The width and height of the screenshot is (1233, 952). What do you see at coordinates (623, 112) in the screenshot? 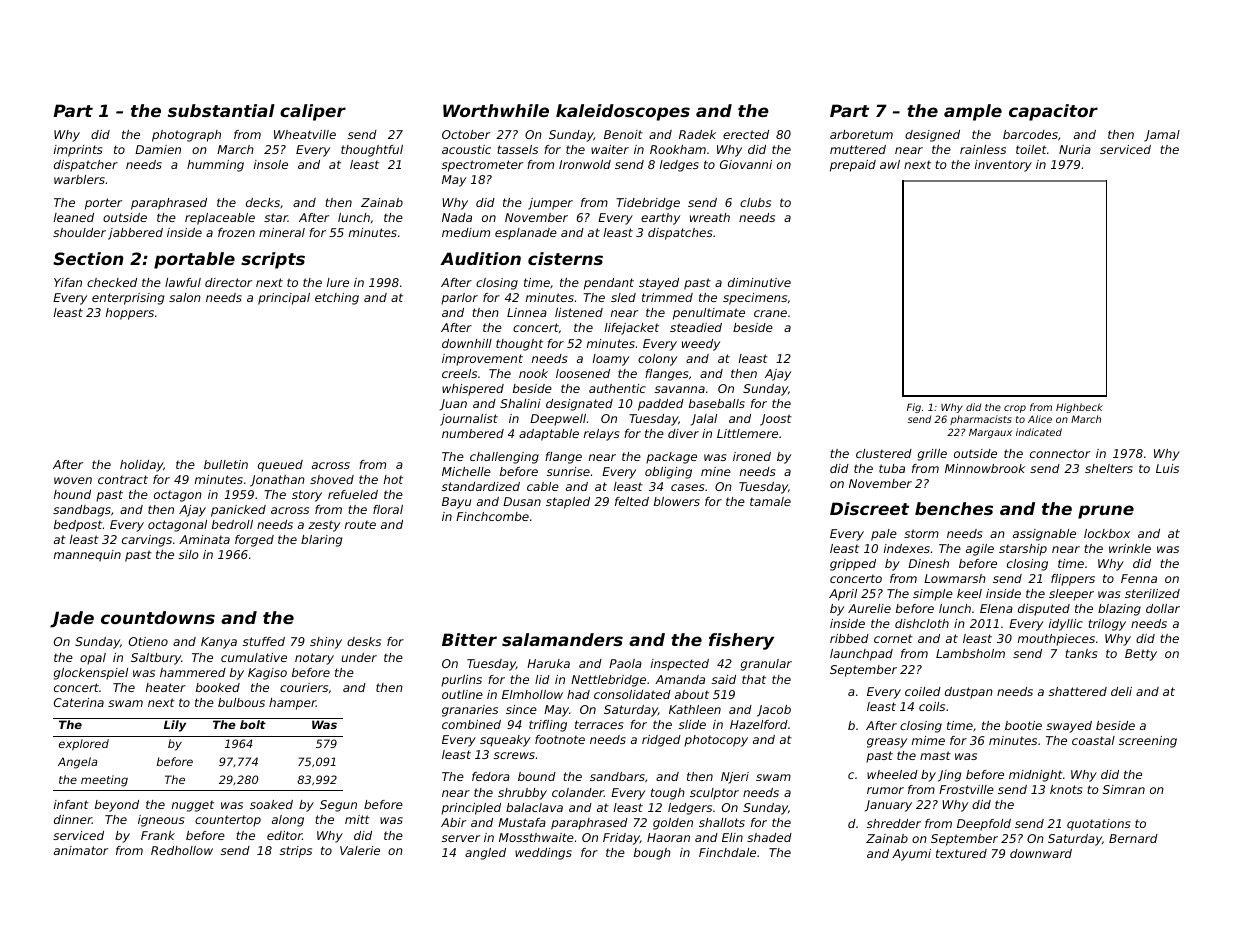
I see `kaleidoscopes` at bounding box center [623, 112].
